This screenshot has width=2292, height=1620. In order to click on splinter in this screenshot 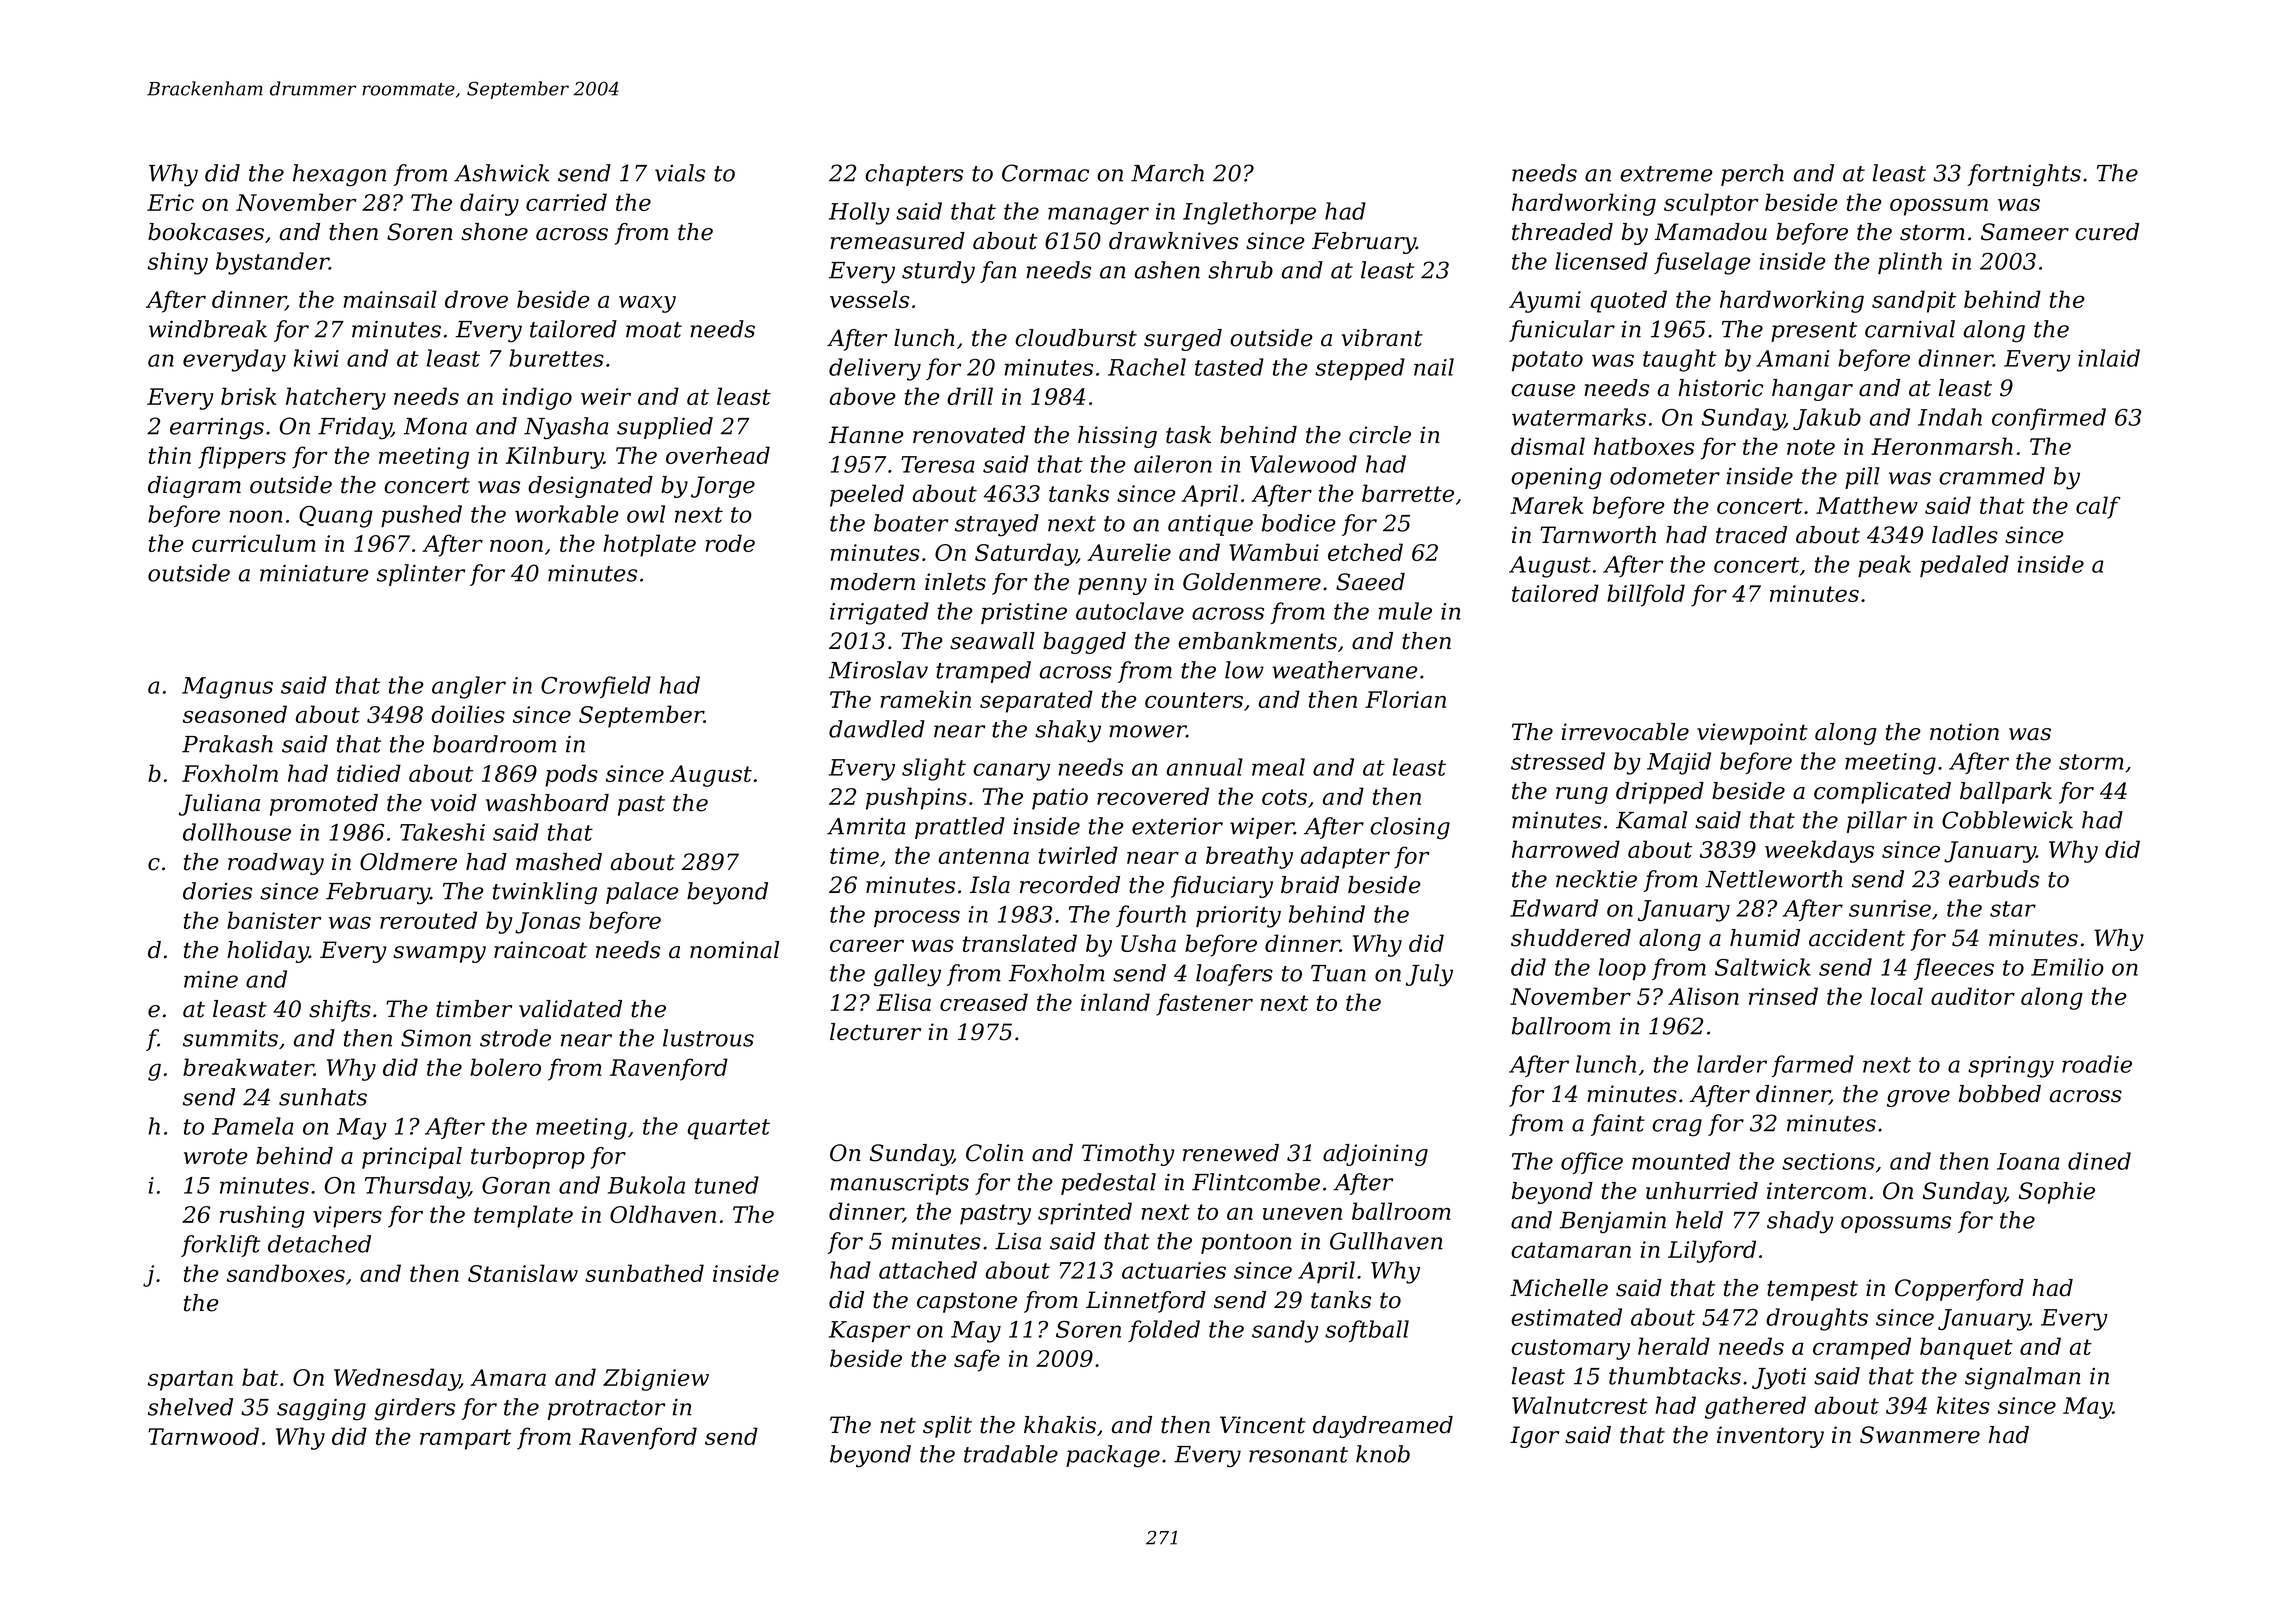, I will do `click(421, 575)`.
